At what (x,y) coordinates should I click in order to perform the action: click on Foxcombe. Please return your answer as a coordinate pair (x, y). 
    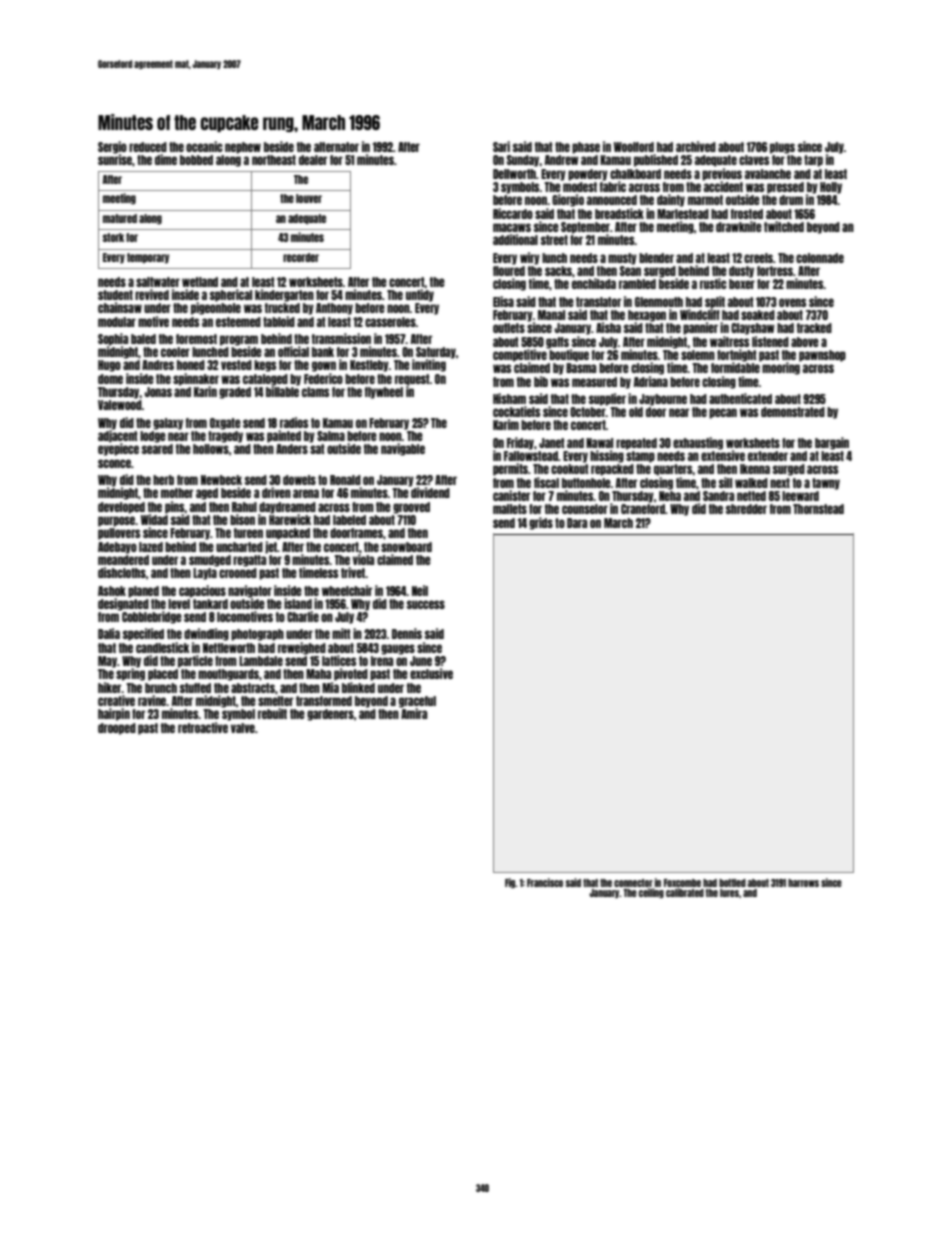
    Looking at the image, I should click on (682, 883).
